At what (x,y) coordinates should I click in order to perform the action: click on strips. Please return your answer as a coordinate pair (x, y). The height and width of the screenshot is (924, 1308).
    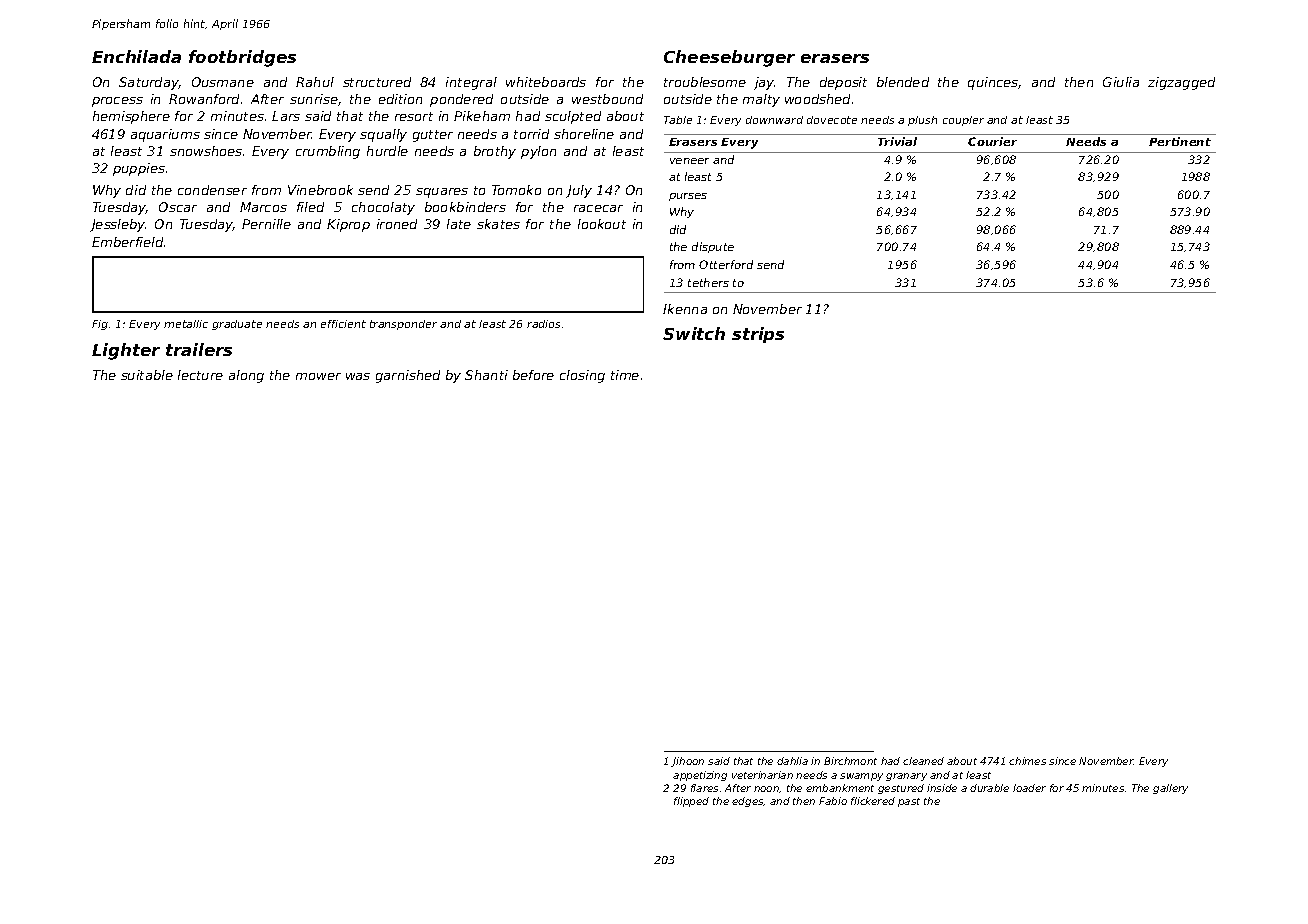
    Looking at the image, I should click on (758, 335).
